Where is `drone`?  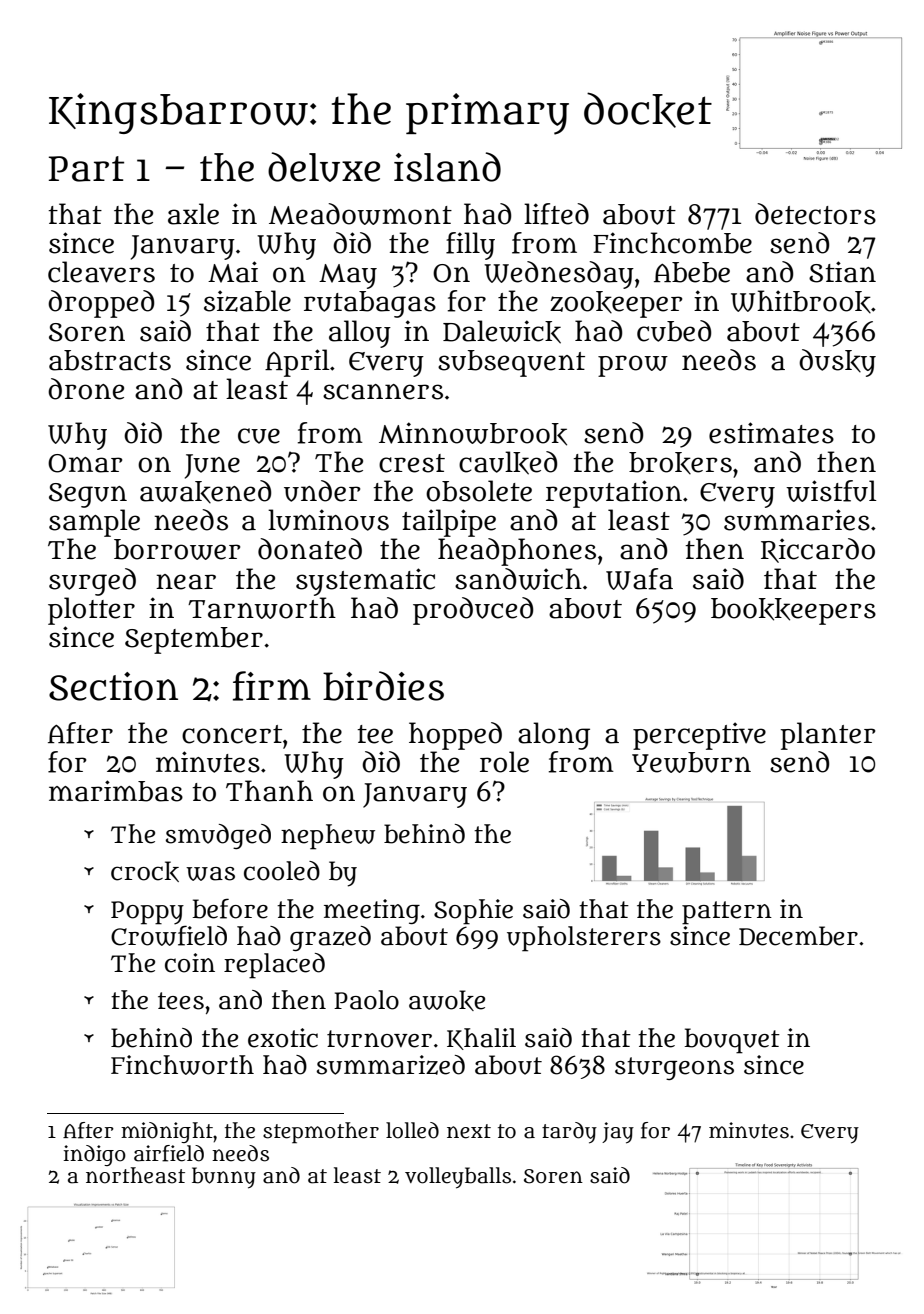 drone is located at coordinates (86, 389).
